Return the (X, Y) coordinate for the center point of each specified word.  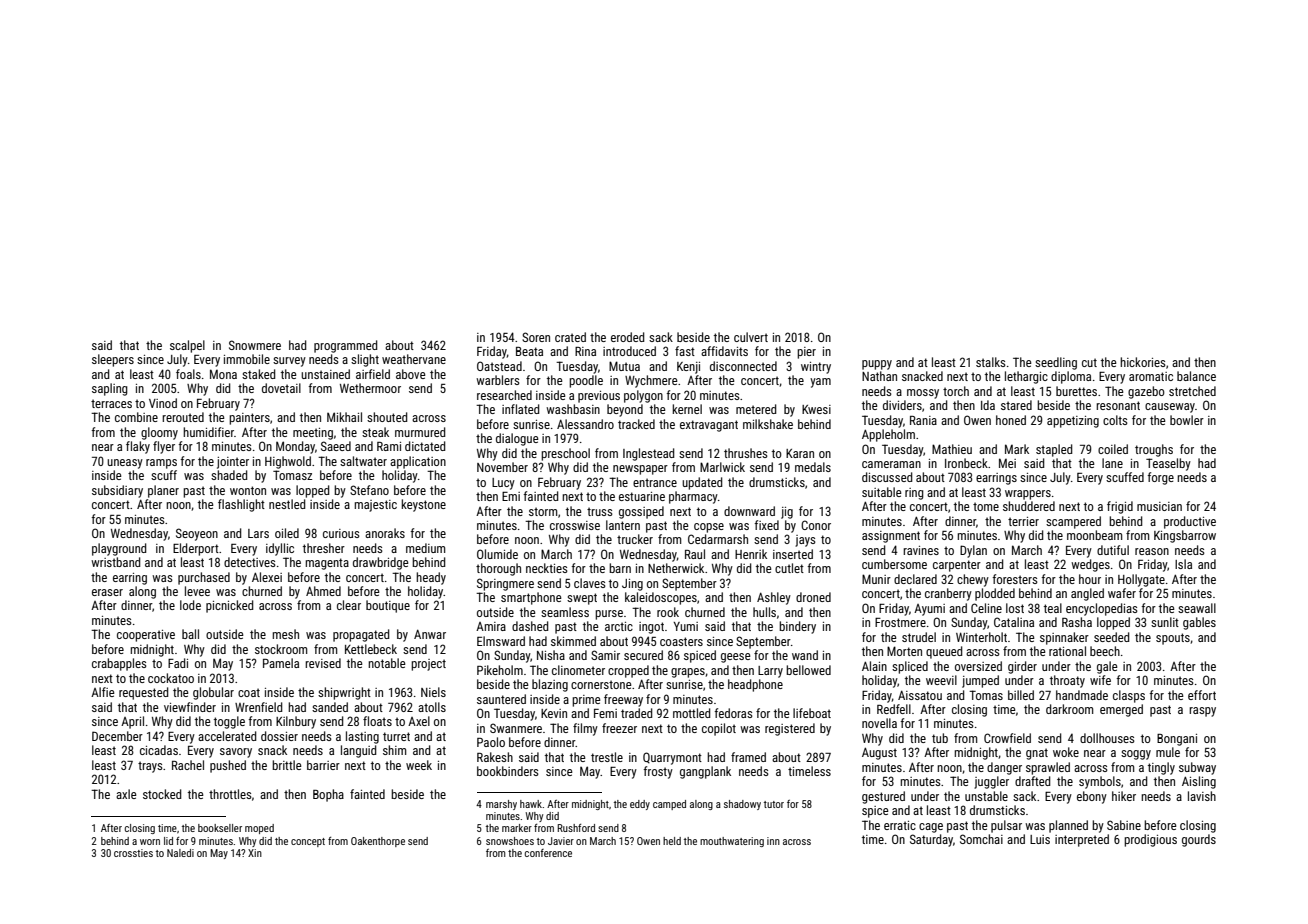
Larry (770, 672)
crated (570, 337)
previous (599, 397)
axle (126, 794)
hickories (1143, 362)
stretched (1192, 391)
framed (748, 757)
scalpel (187, 346)
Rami (389, 446)
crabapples (119, 664)
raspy (1202, 712)
